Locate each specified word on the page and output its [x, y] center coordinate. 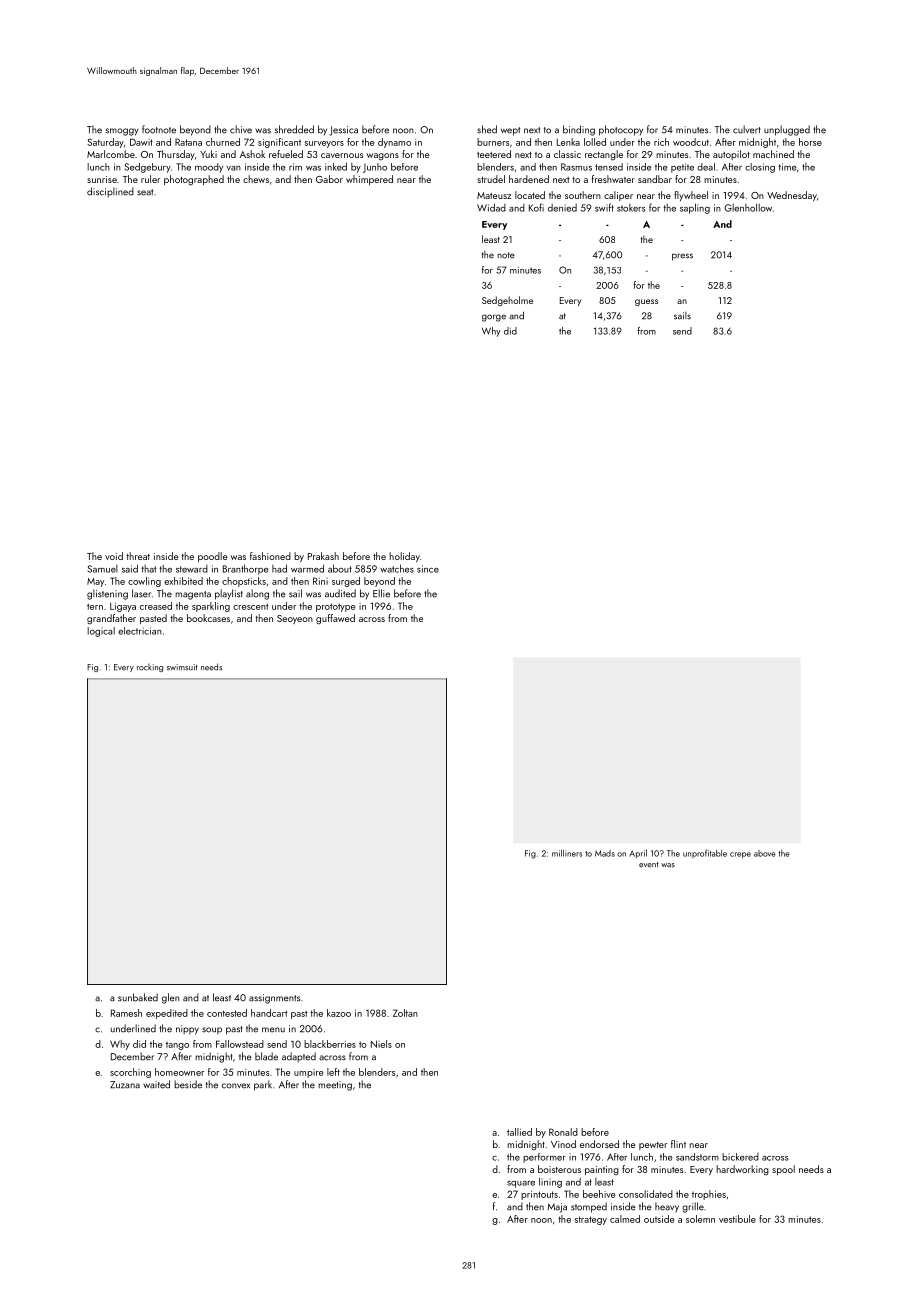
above [765, 853]
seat [145, 192]
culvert [746, 129]
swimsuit [182, 667]
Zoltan [405, 1013]
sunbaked [138, 997]
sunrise [102, 179]
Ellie [381, 593]
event [649, 865]
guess [646, 302]
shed [487, 129]
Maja [557, 1208]
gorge [494, 318]
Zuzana [125, 1085]
